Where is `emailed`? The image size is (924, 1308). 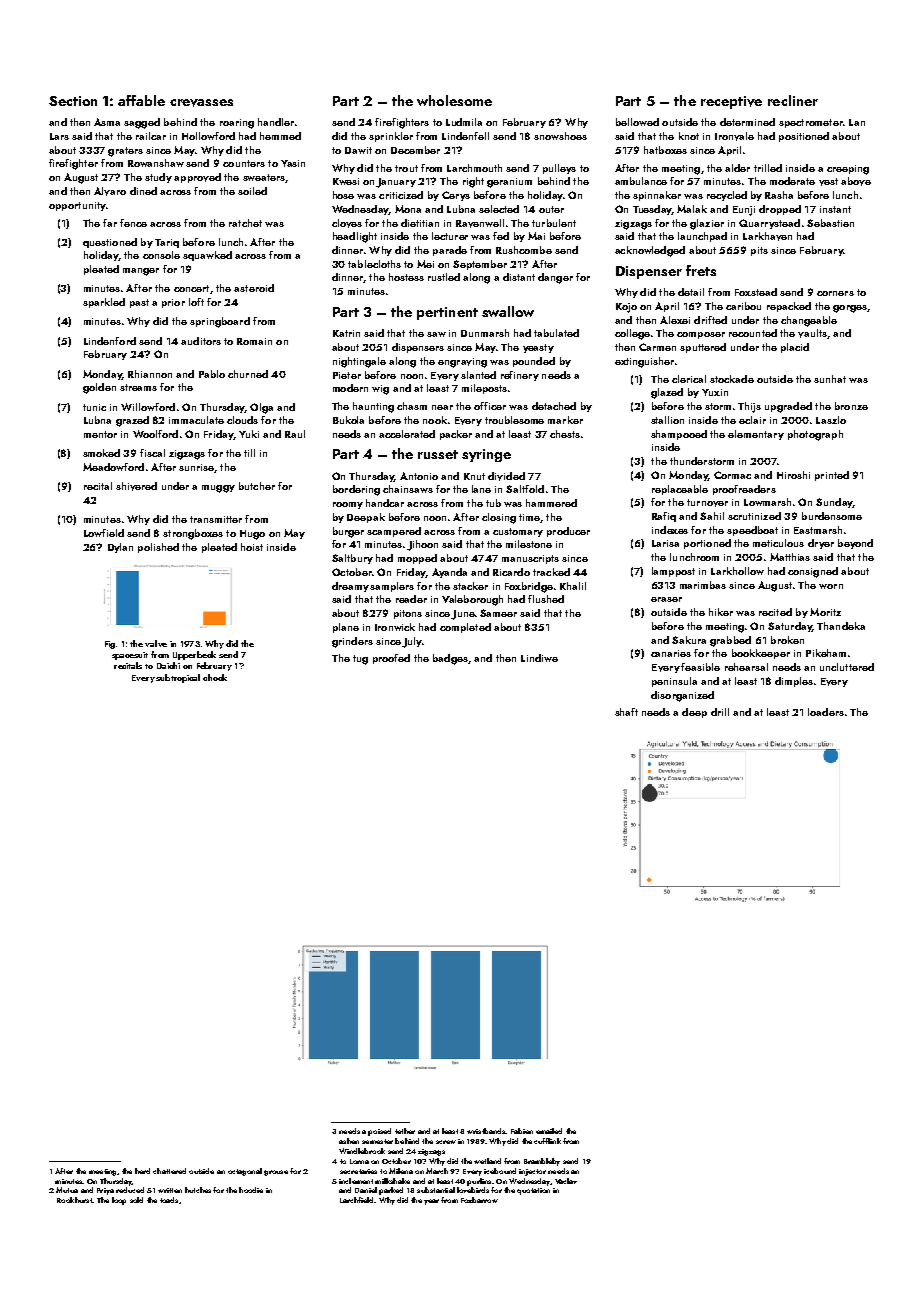 emailed is located at coordinates (549, 1131).
